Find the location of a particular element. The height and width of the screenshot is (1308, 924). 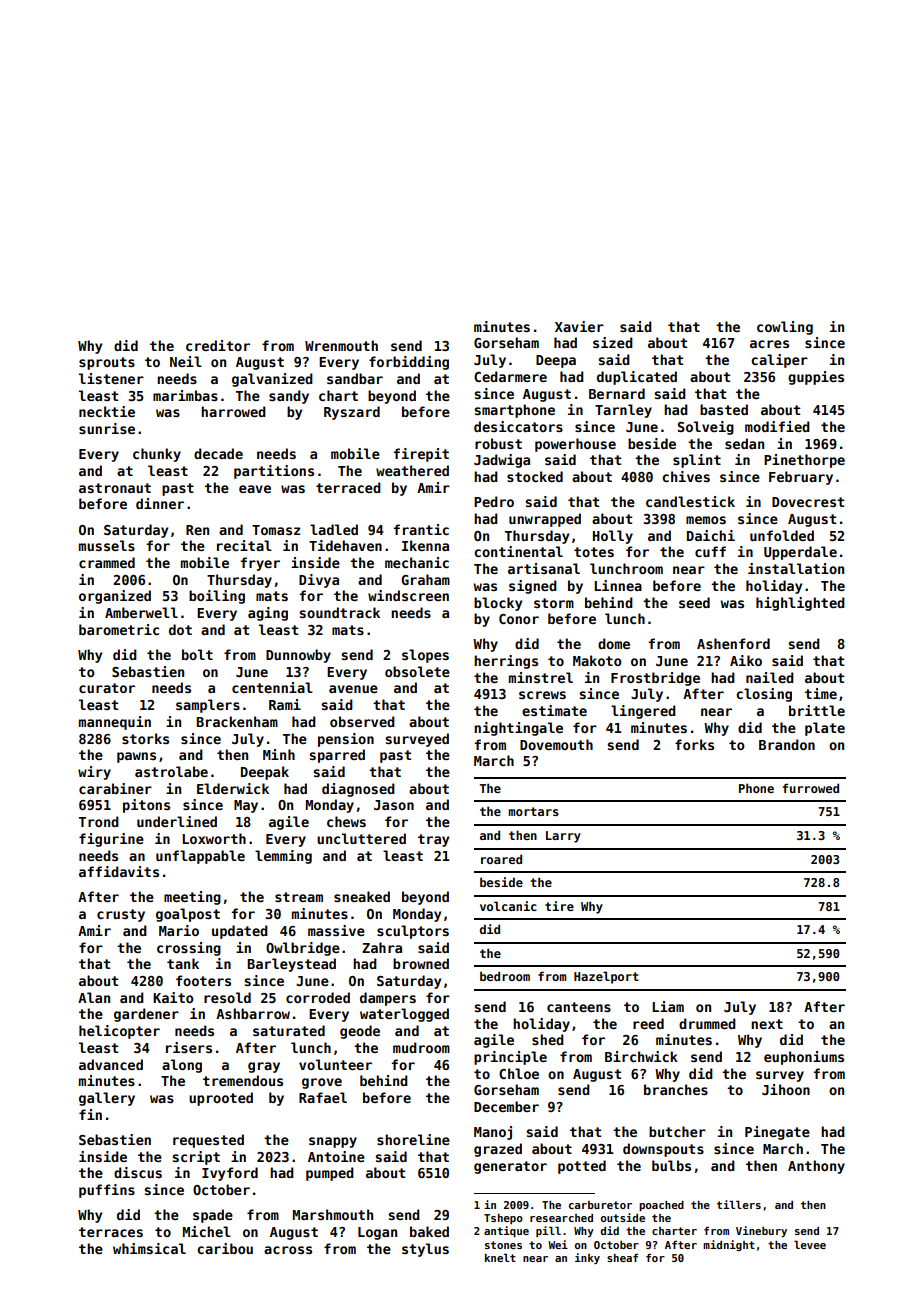

basted is located at coordinates (724, 409).
